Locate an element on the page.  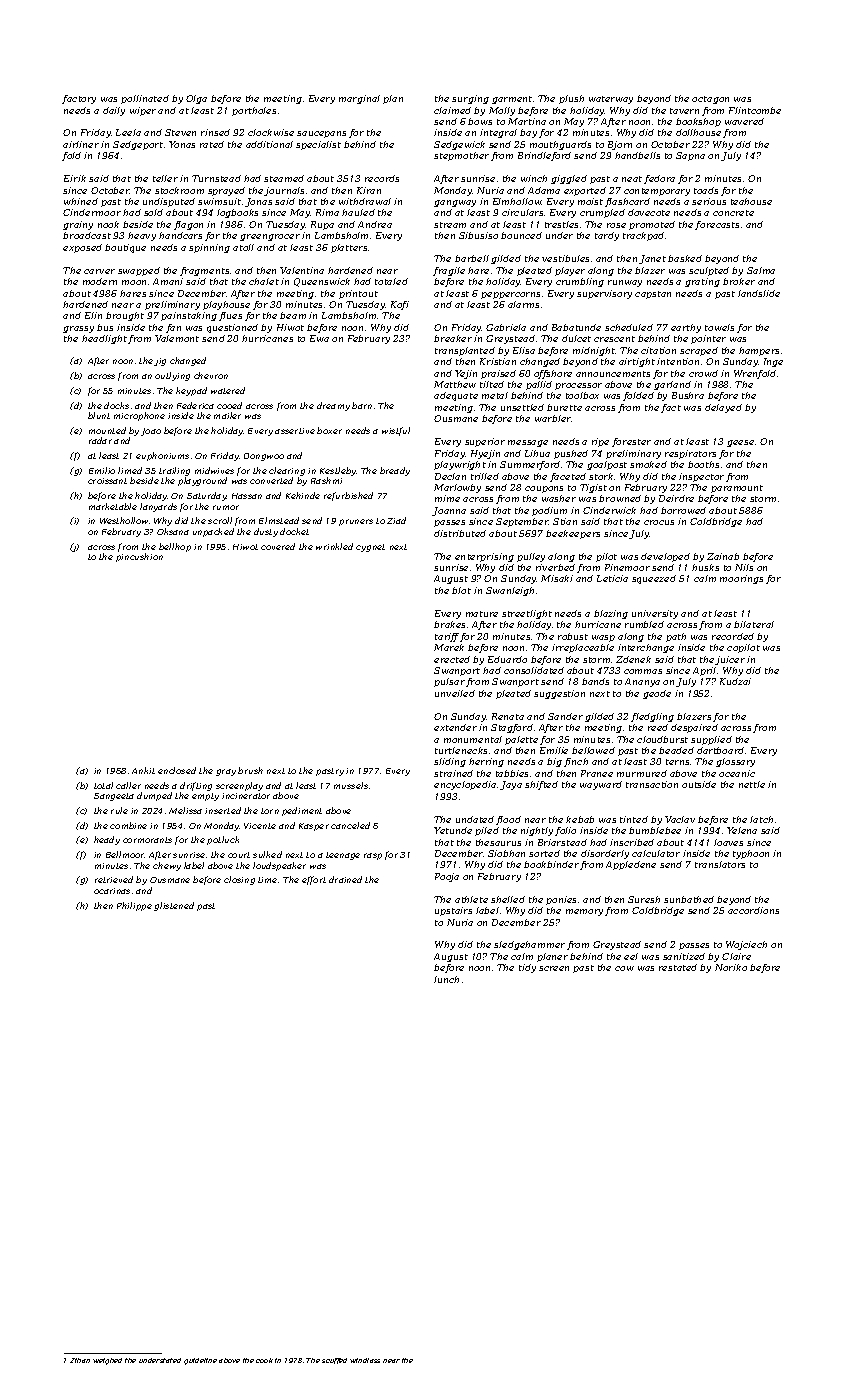
pulsar is located at coordinates (449, 682).
